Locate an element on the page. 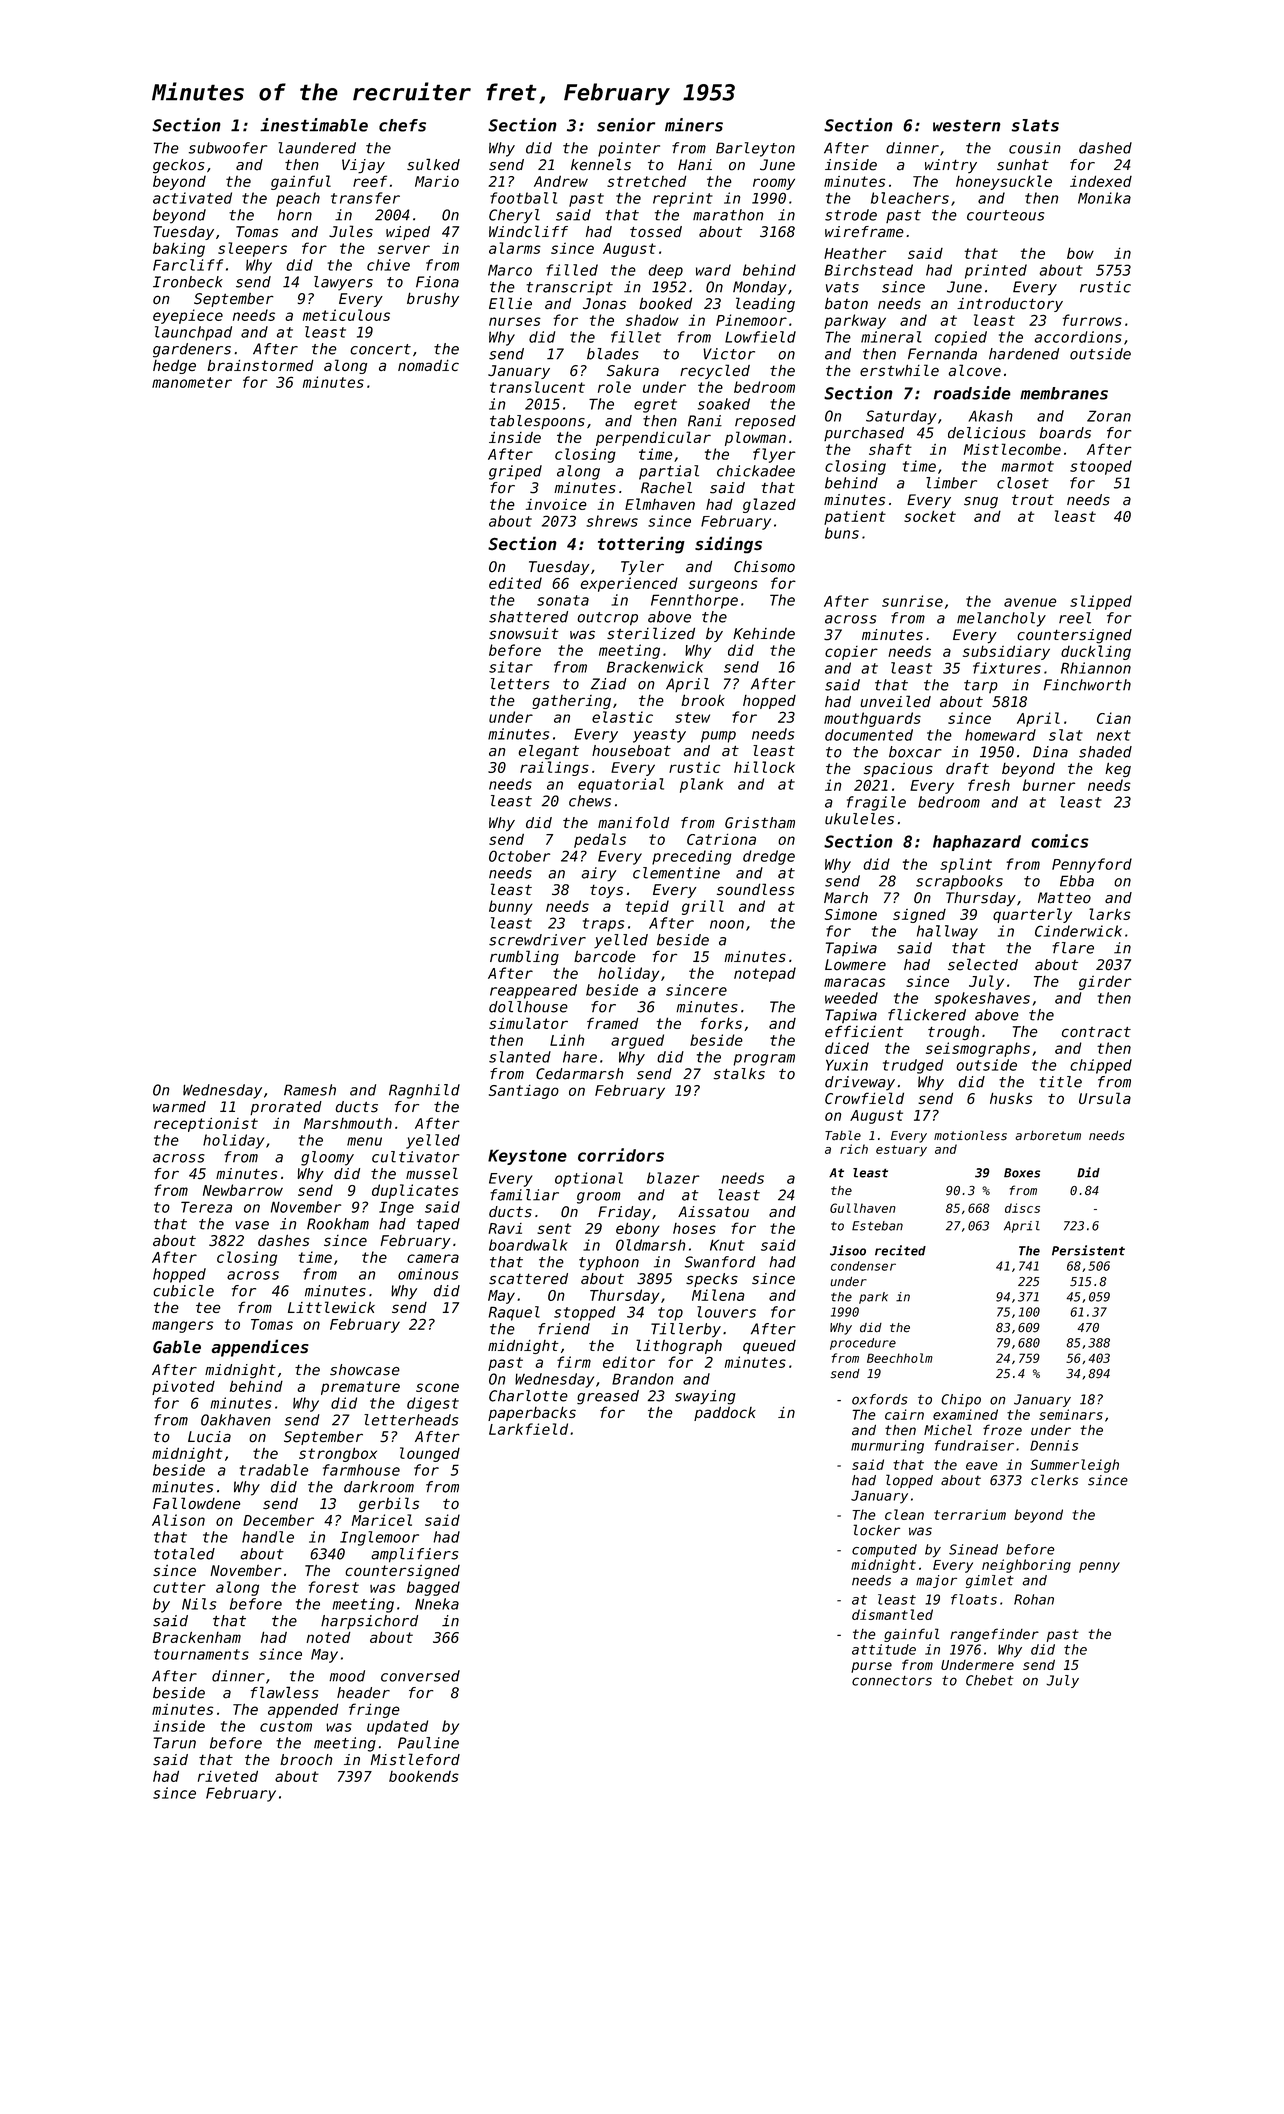 Image resolution: width=1284 pixels, height=2114 pixels. bunny is located at coordinates (511, 907).
